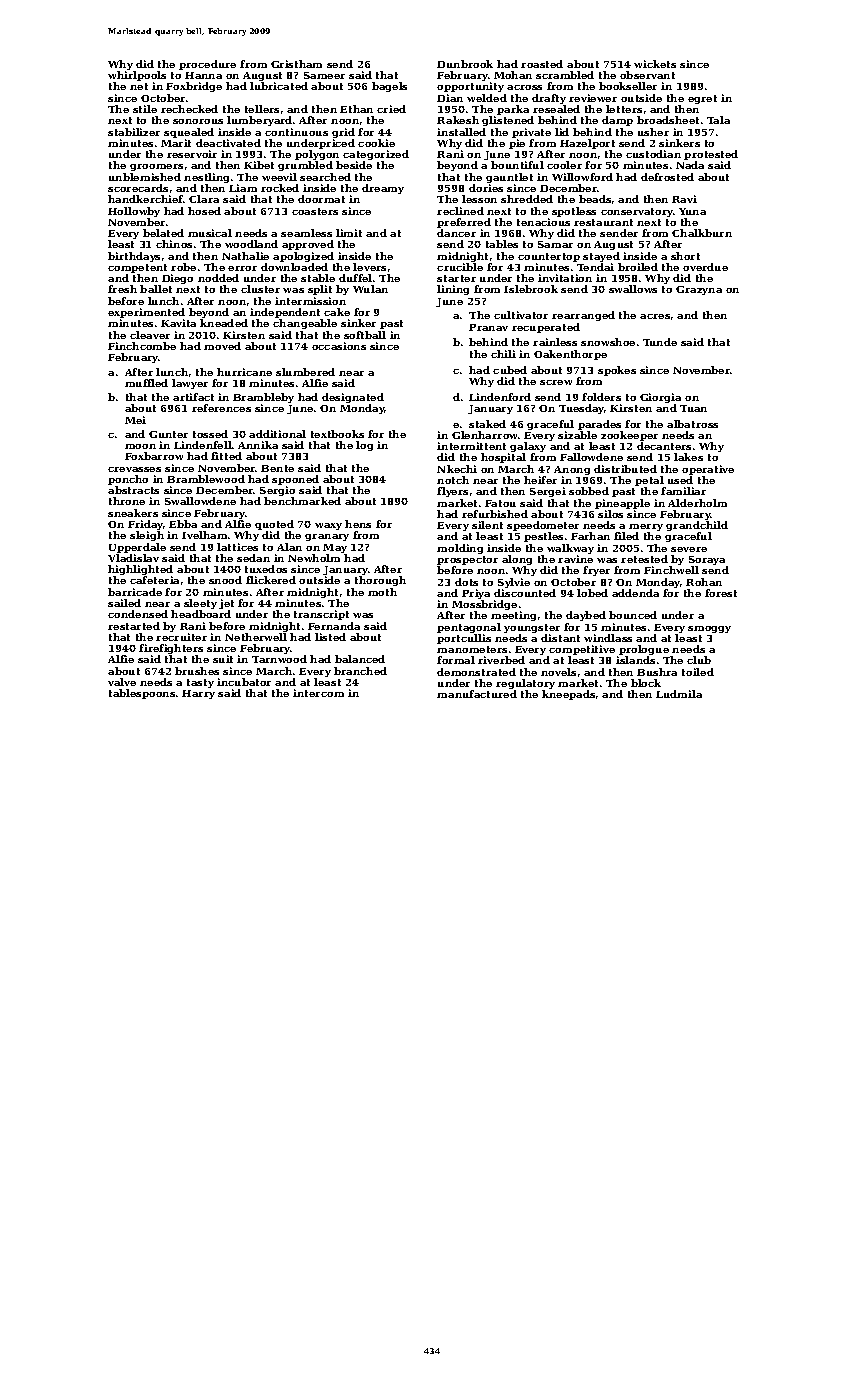  What do you see at coordinates (467, 560) in the document?
I see `prospector` at bounding box center [467, 560].
